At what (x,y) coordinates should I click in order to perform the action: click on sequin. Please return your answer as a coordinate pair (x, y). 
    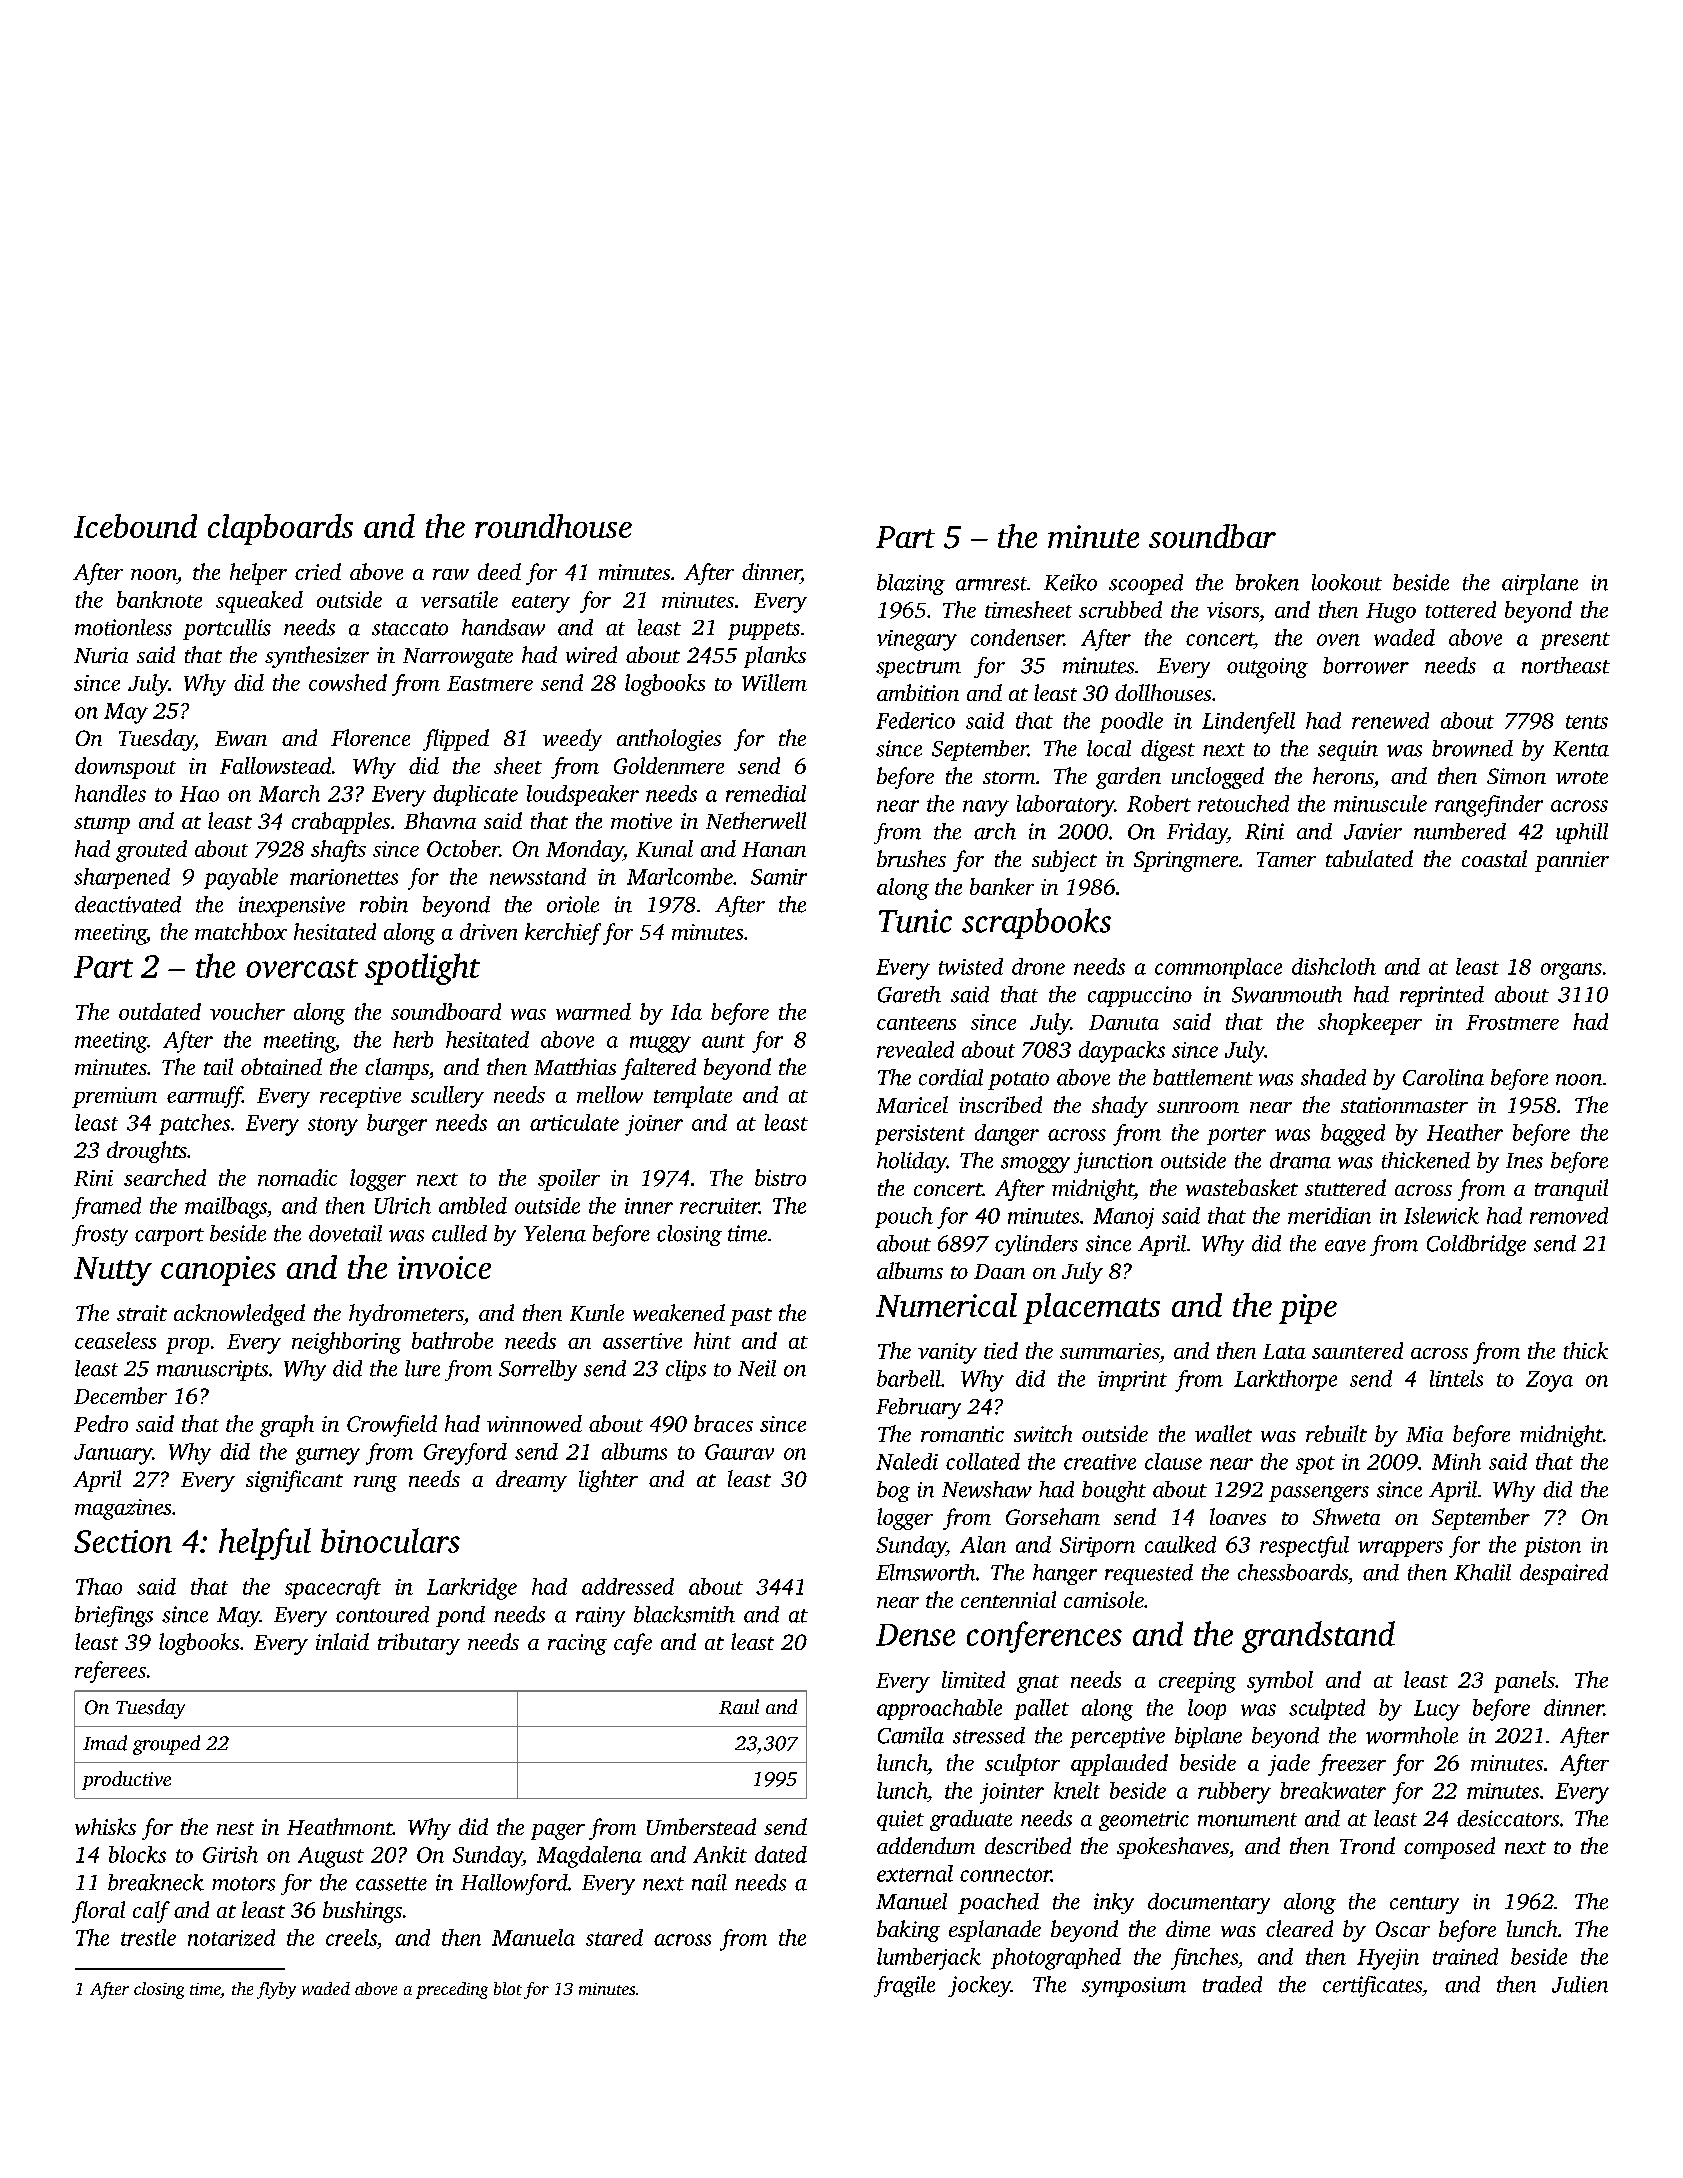
    Looking at the image, I should click on (1348, 750).
